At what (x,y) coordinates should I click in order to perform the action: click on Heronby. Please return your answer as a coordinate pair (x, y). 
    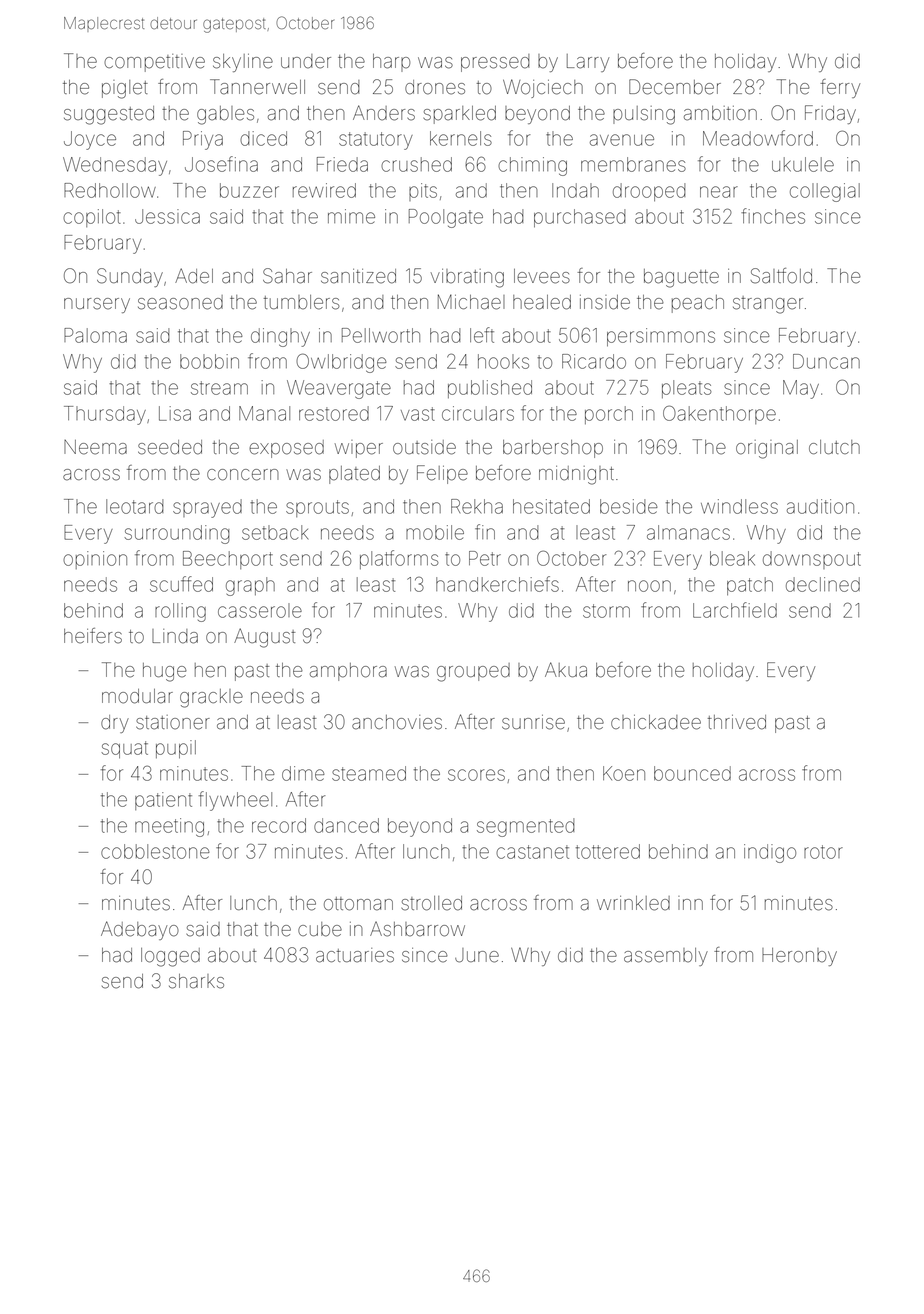
    Looking at the image, I should click on (799, 957).
